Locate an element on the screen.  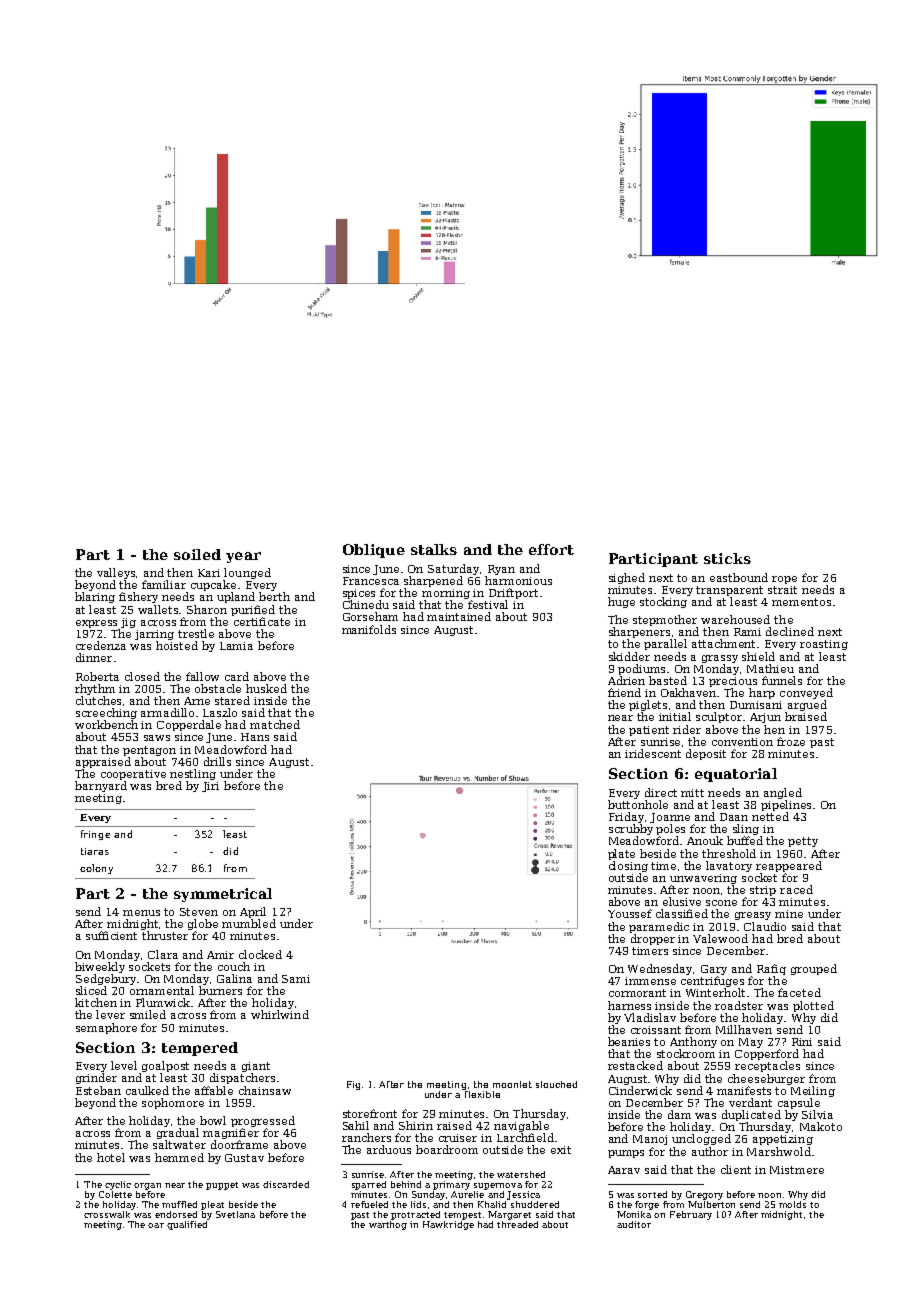
sticks is located at coordinates (727, 558).
